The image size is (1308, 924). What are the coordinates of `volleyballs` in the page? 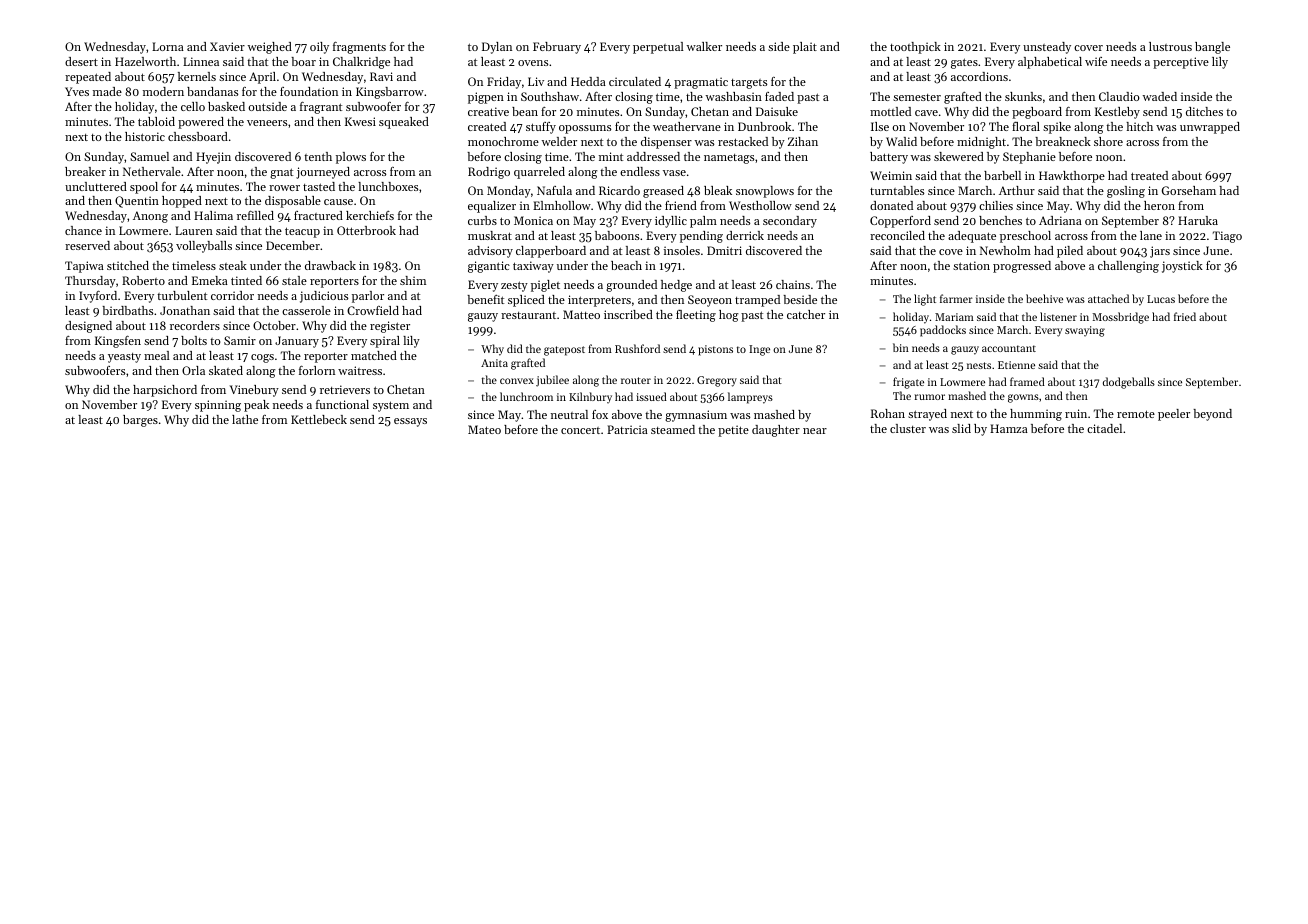 It's located at (204, 247).
